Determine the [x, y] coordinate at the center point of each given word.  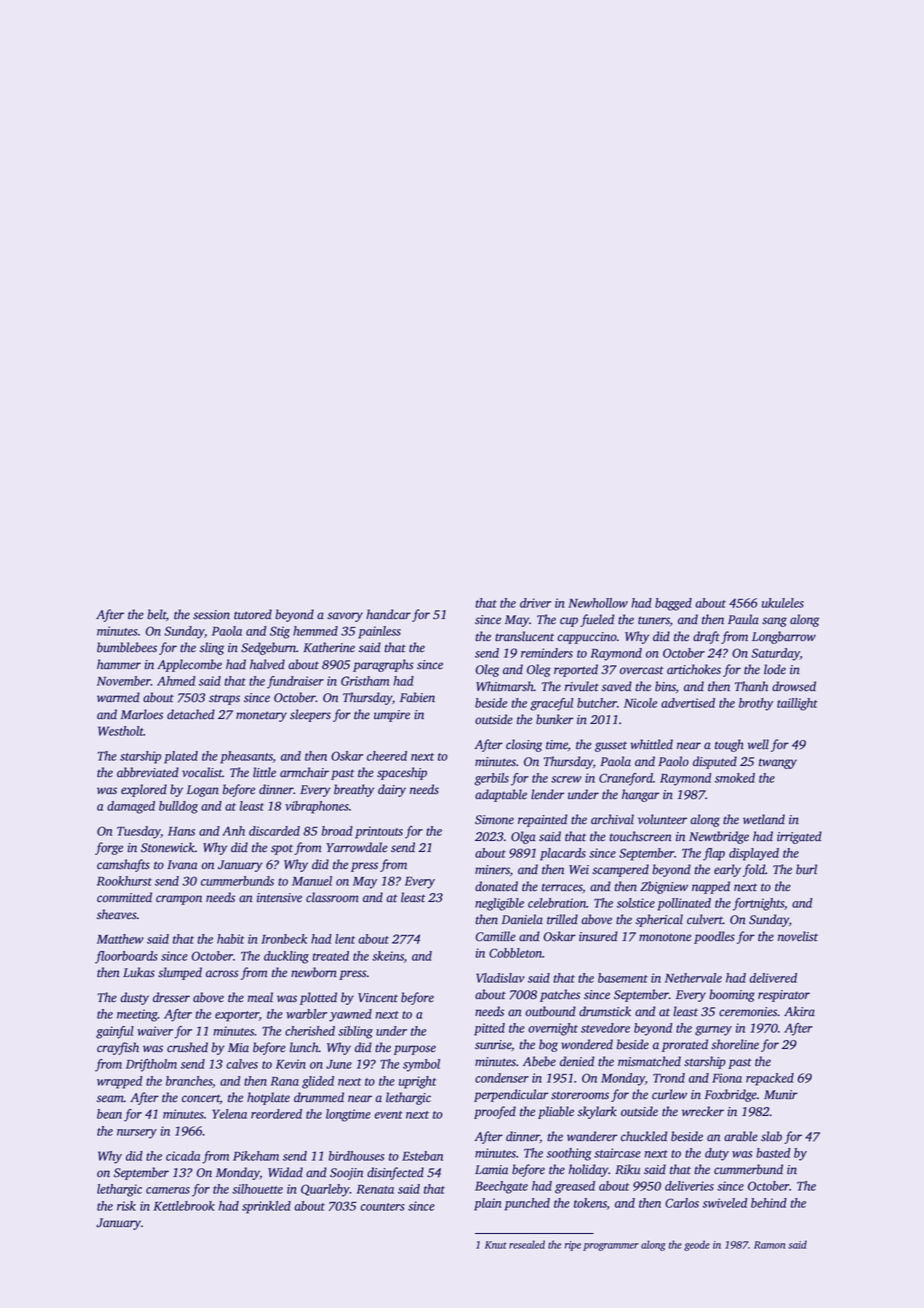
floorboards [126, 957]
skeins [388, 956]
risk [126, 1206]
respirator [784, 996]
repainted [542, 820]
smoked [735, 778]
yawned [350, 1015]
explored [144, 790]
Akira [799, 1011]
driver [535, 603]
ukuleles [783, 603]
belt [156, 614]
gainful [115, 1032]
